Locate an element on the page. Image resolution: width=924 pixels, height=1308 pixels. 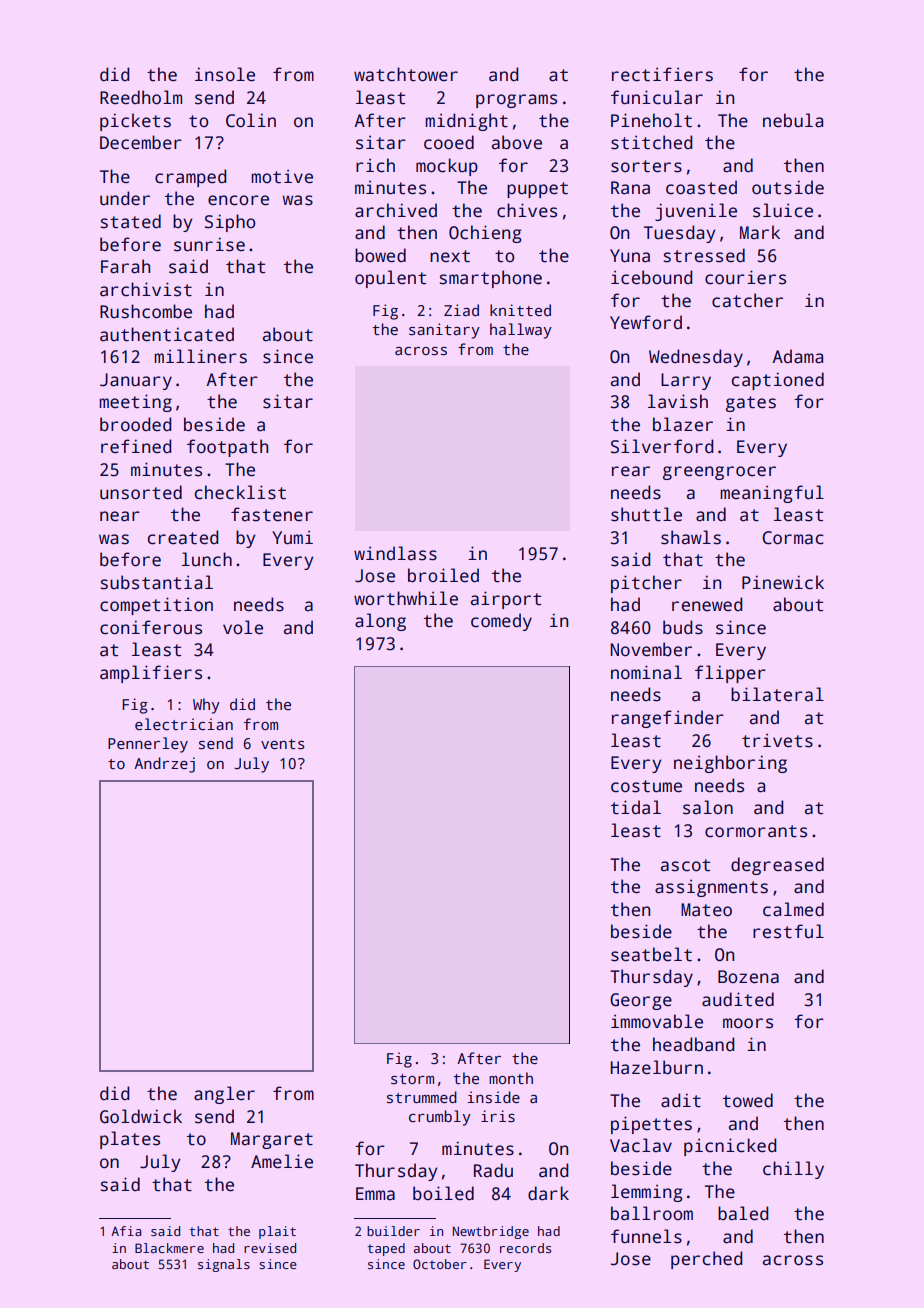
nebula is located at coordinates (793, 120).
